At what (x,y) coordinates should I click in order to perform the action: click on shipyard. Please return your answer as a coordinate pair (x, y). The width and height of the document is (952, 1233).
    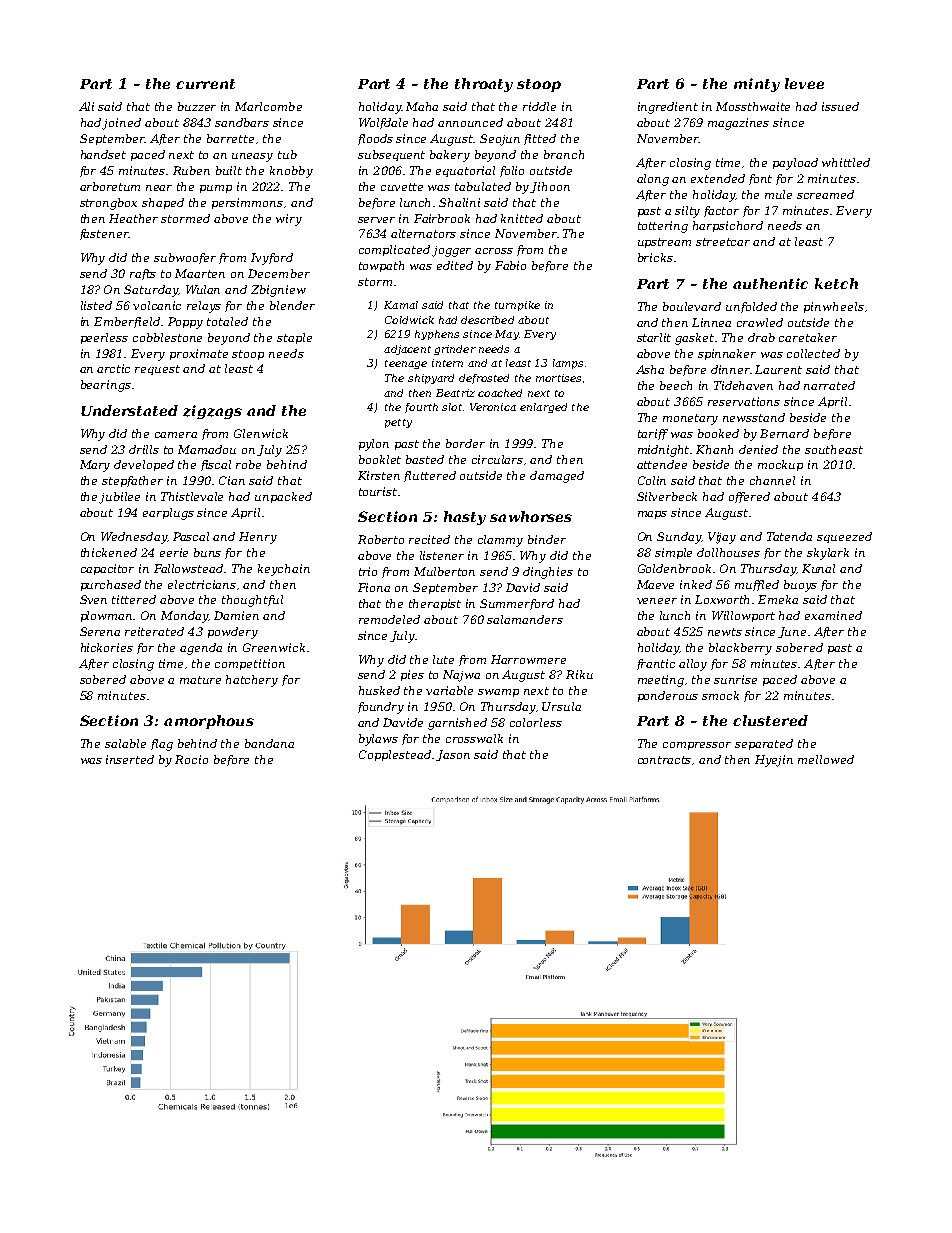
    Looking at the image, I should click on (431, 379).
